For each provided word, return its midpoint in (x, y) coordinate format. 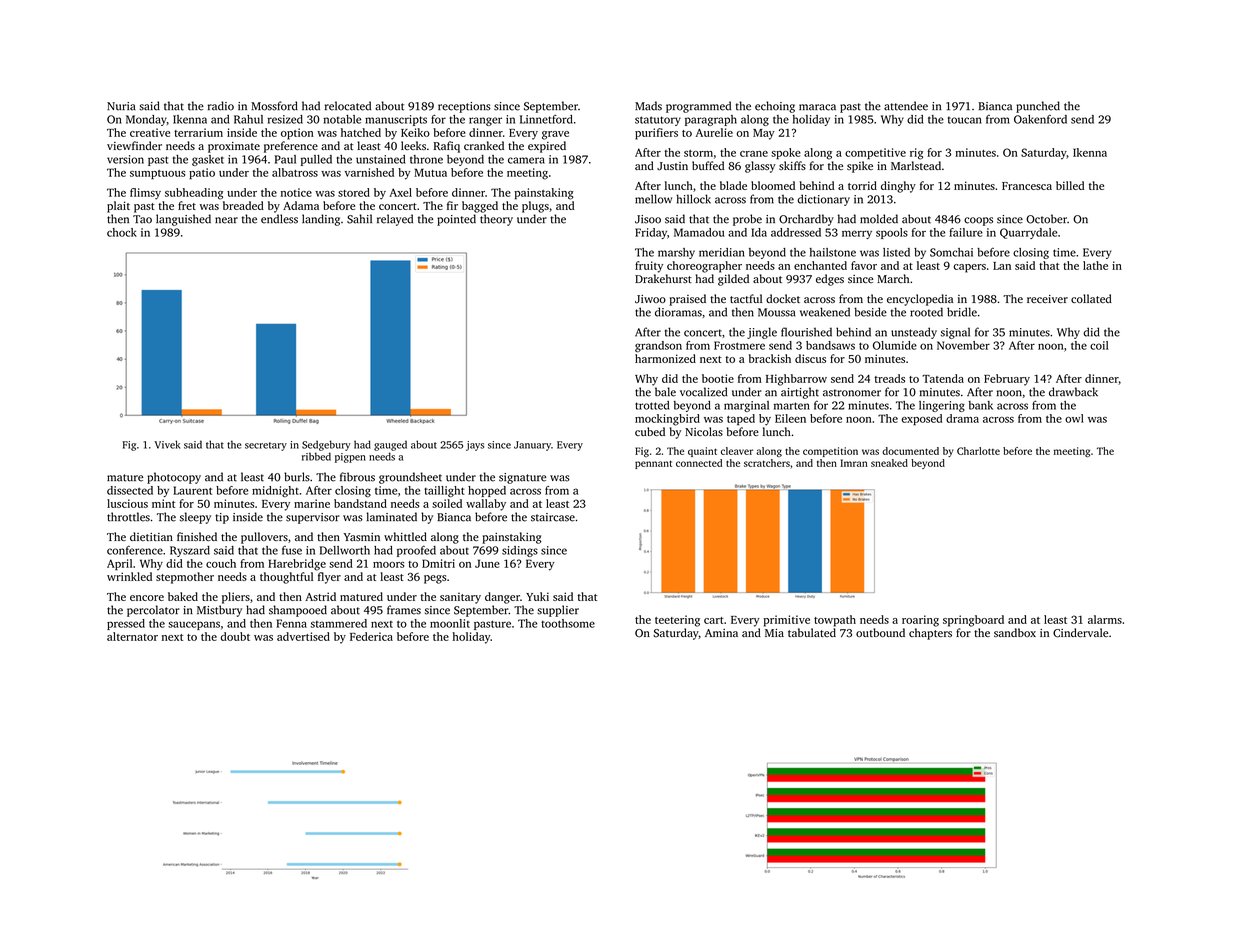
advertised (303, 636)
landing (321, 220)
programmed (698, 107)
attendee (906, 106)
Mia (774, 633)
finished (197, 536)
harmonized (665, 358)
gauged (390, 446)
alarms (1105, 619)
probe (747, 220)
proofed (416, 551)
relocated (348, 106)
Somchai (951, 252)
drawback (1073, 392)
